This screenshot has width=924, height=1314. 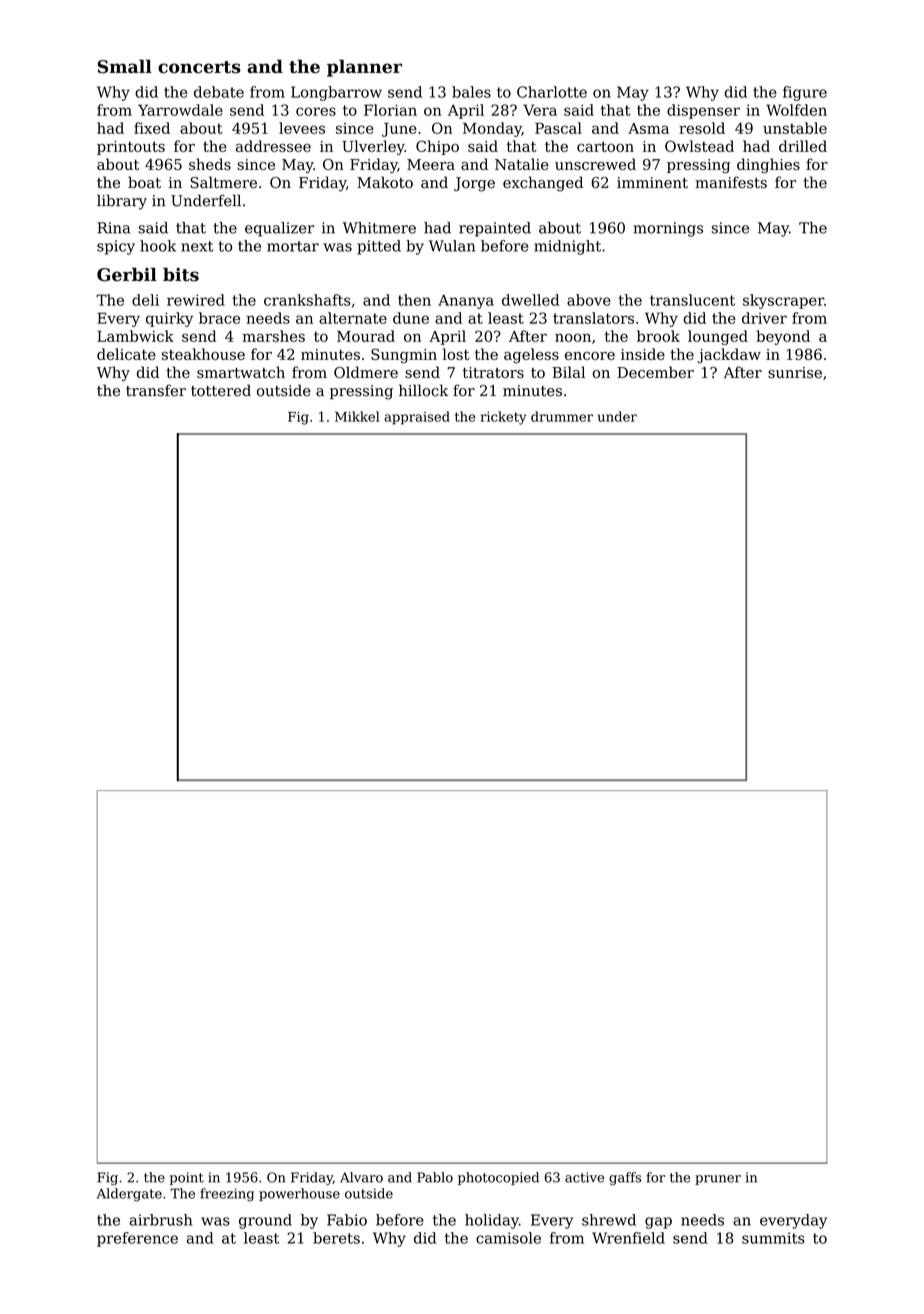 What do you see at coordinates (552, 92) in the screenshot?
I see `Charlotte` at bounding box center [552, 92].
